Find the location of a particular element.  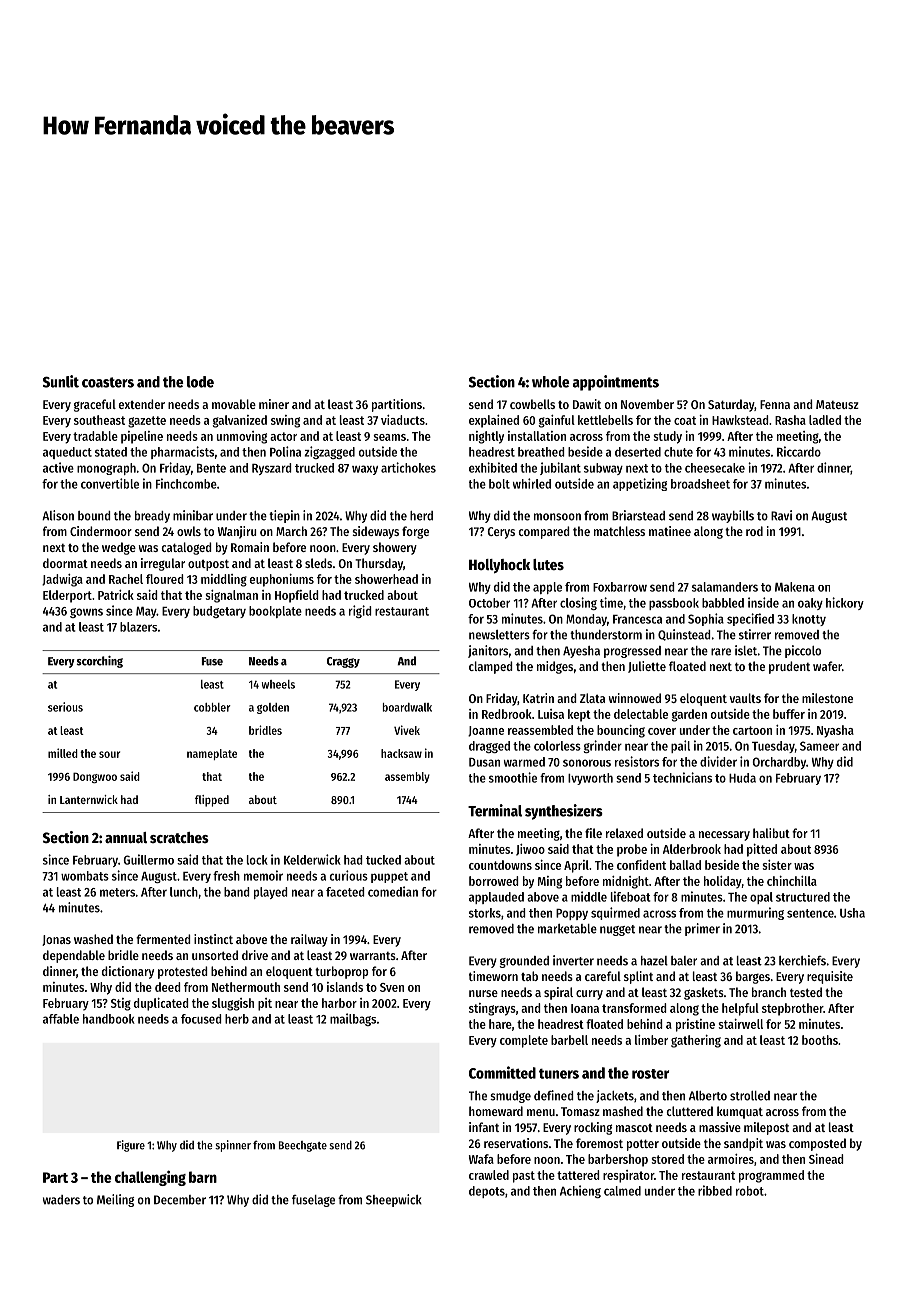

appointments is located at coordinates (616, 383).
